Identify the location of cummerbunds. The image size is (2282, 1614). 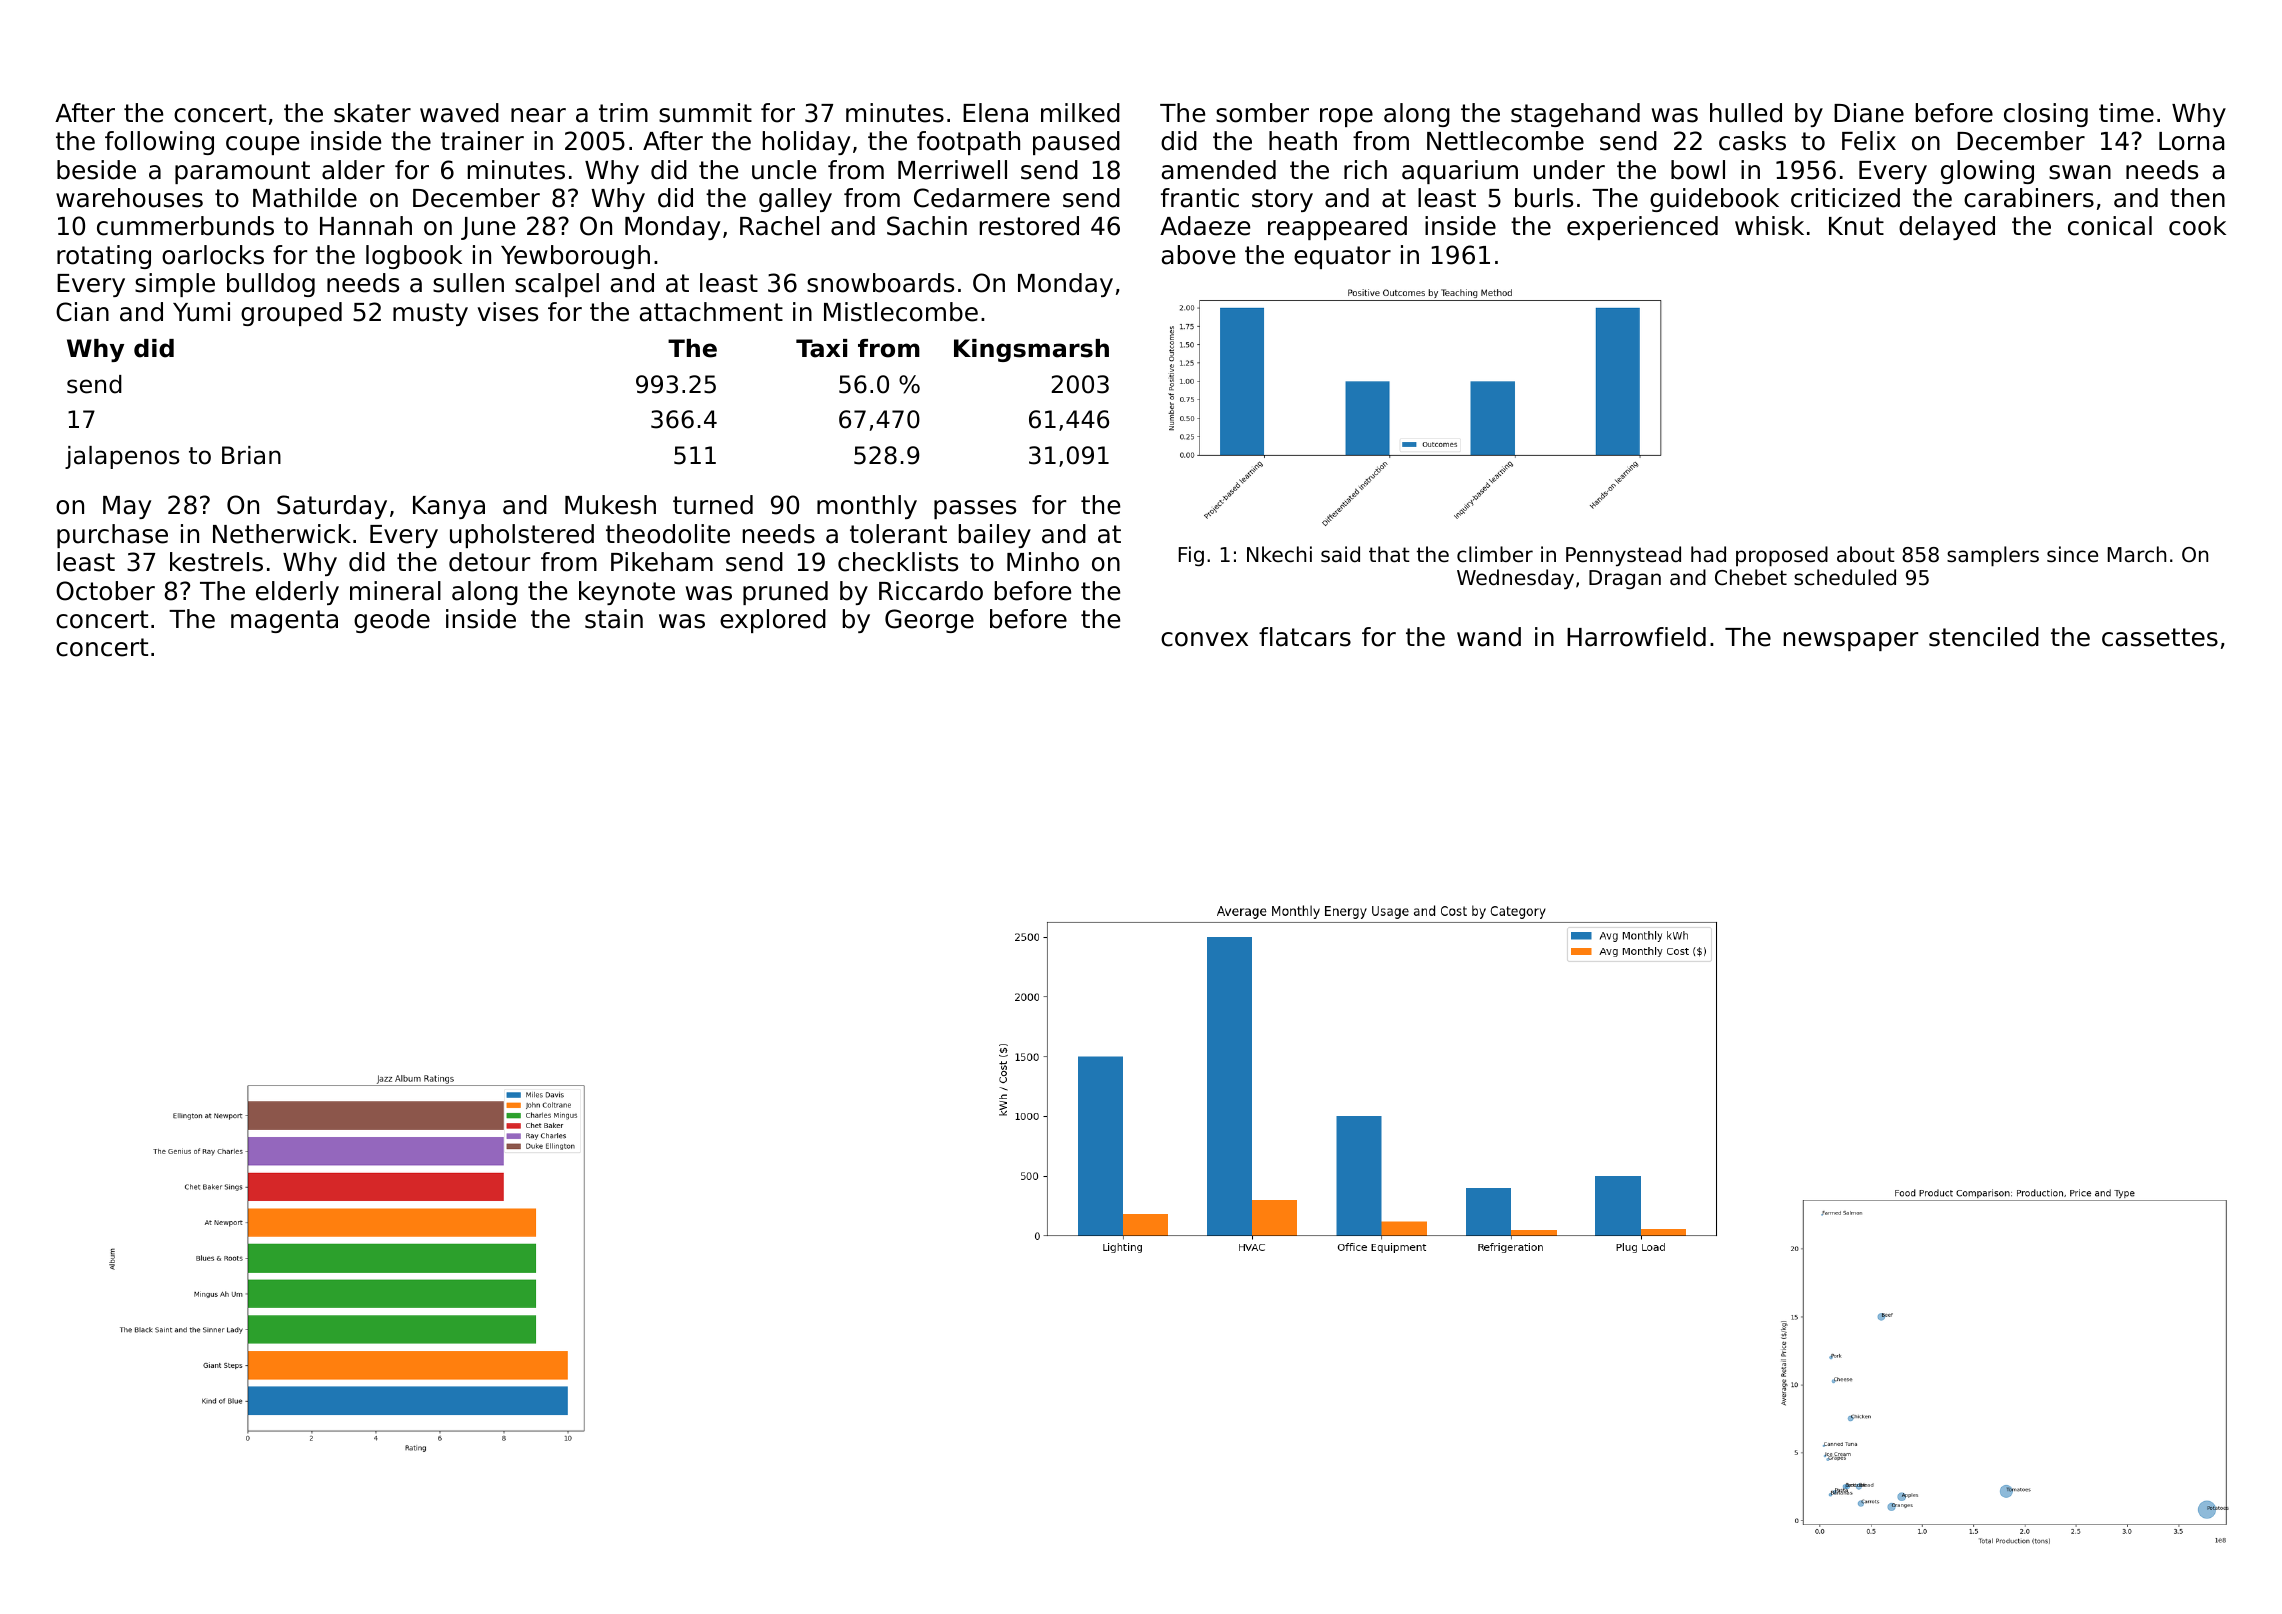
(185, 226).
